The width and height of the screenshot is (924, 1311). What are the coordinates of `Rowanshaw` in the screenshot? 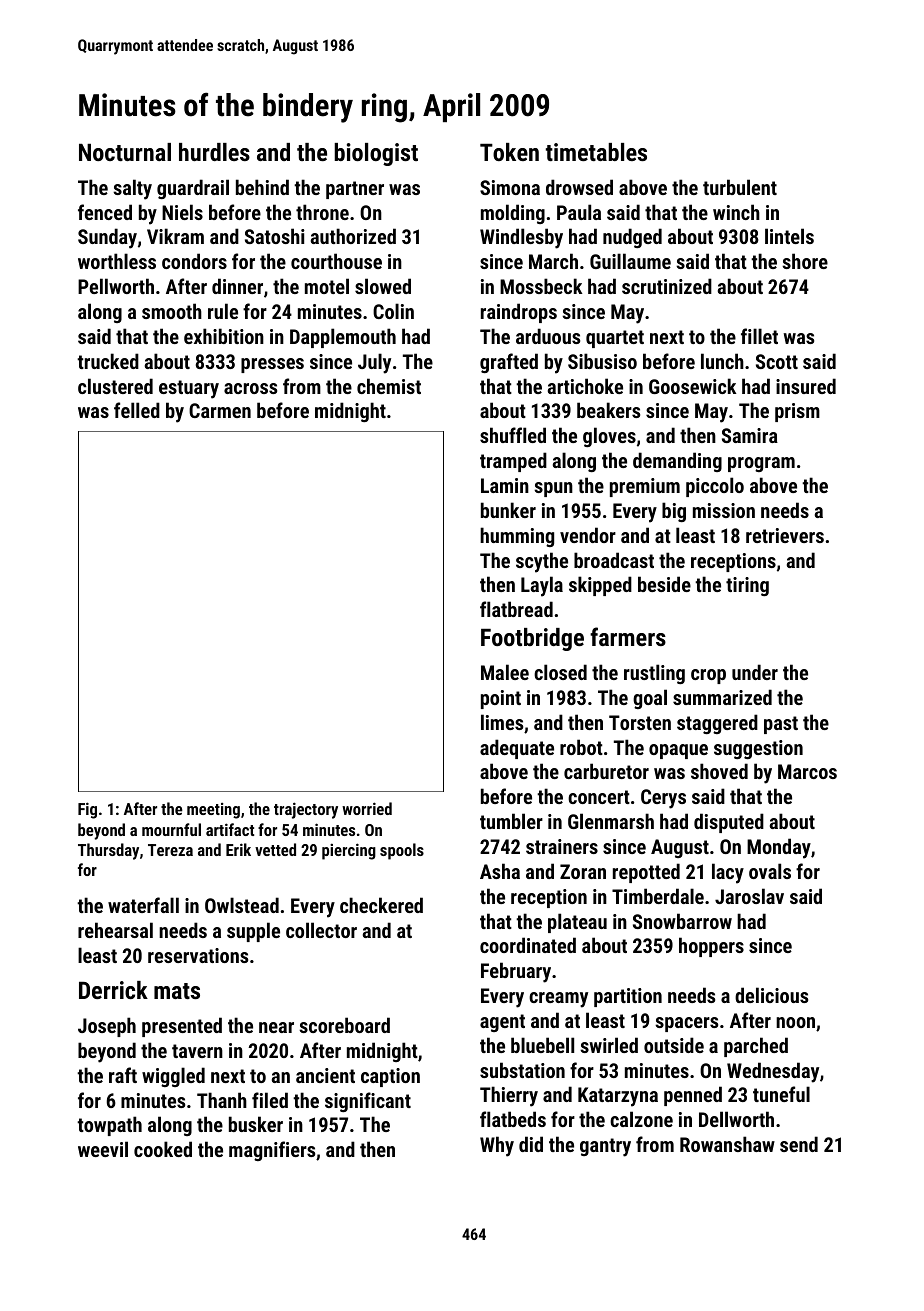 It's located at (727, 1144).
